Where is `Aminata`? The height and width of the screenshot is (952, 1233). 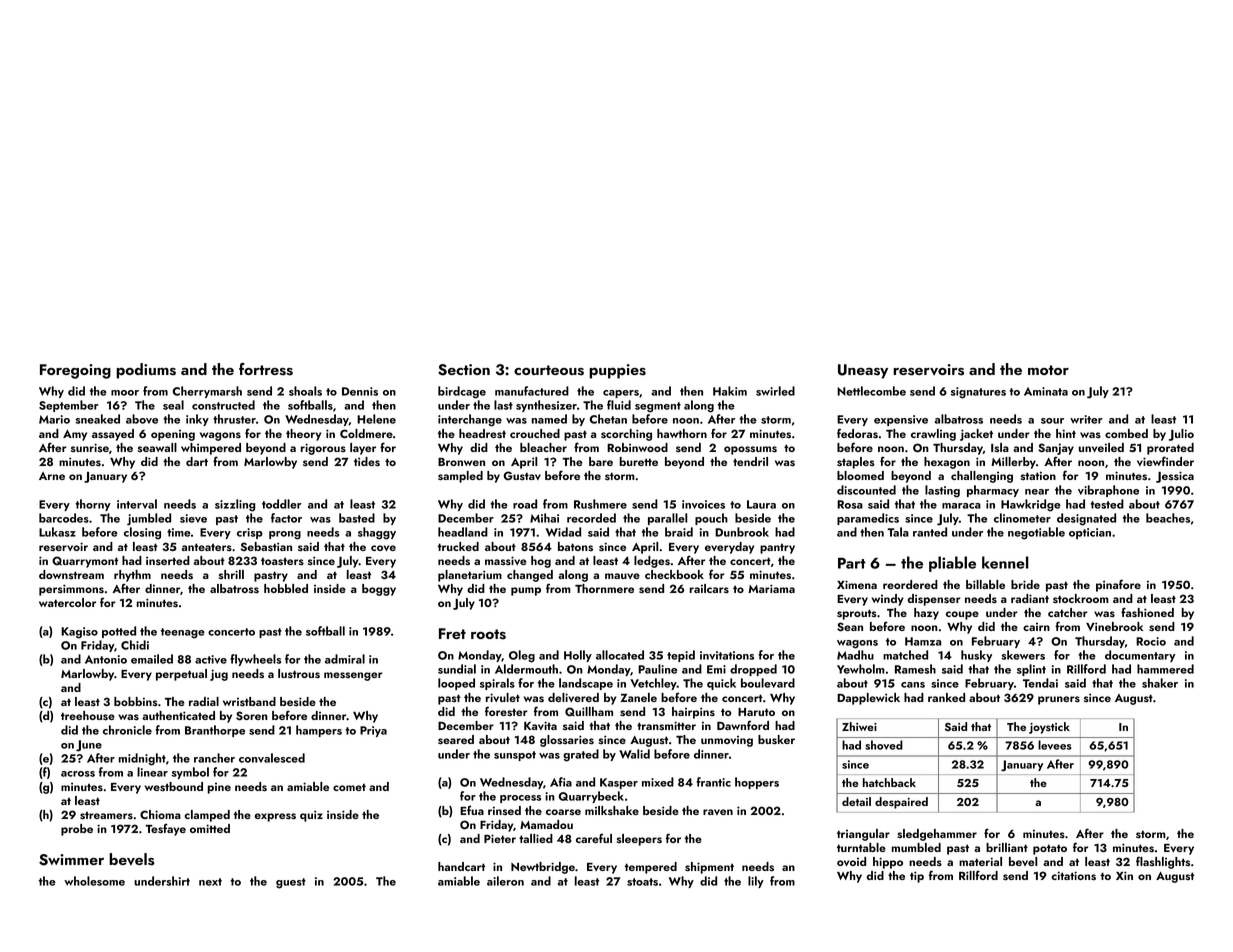 Aminata is located at coordinates (1046, 391).
